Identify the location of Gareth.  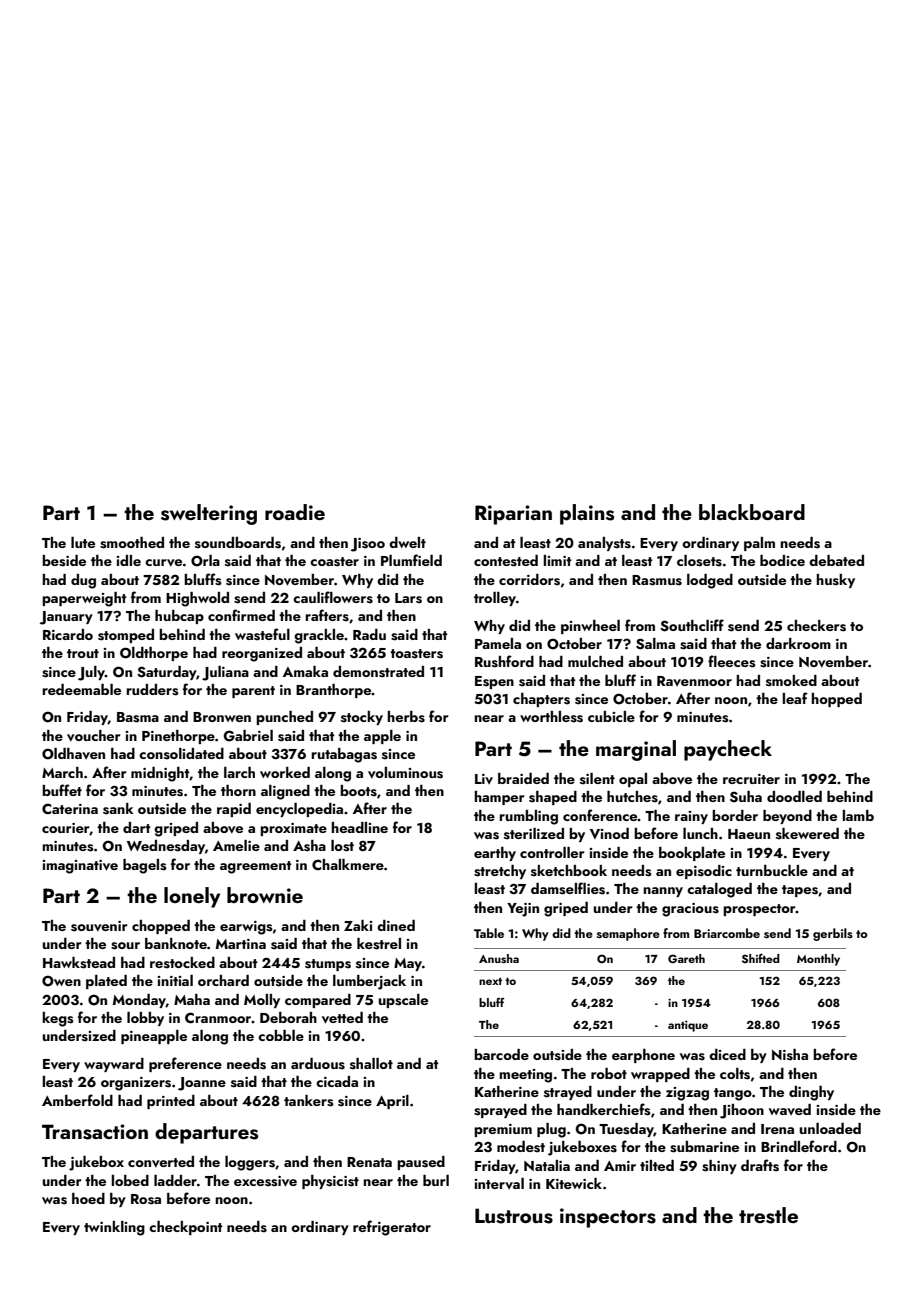
(686, 958).
